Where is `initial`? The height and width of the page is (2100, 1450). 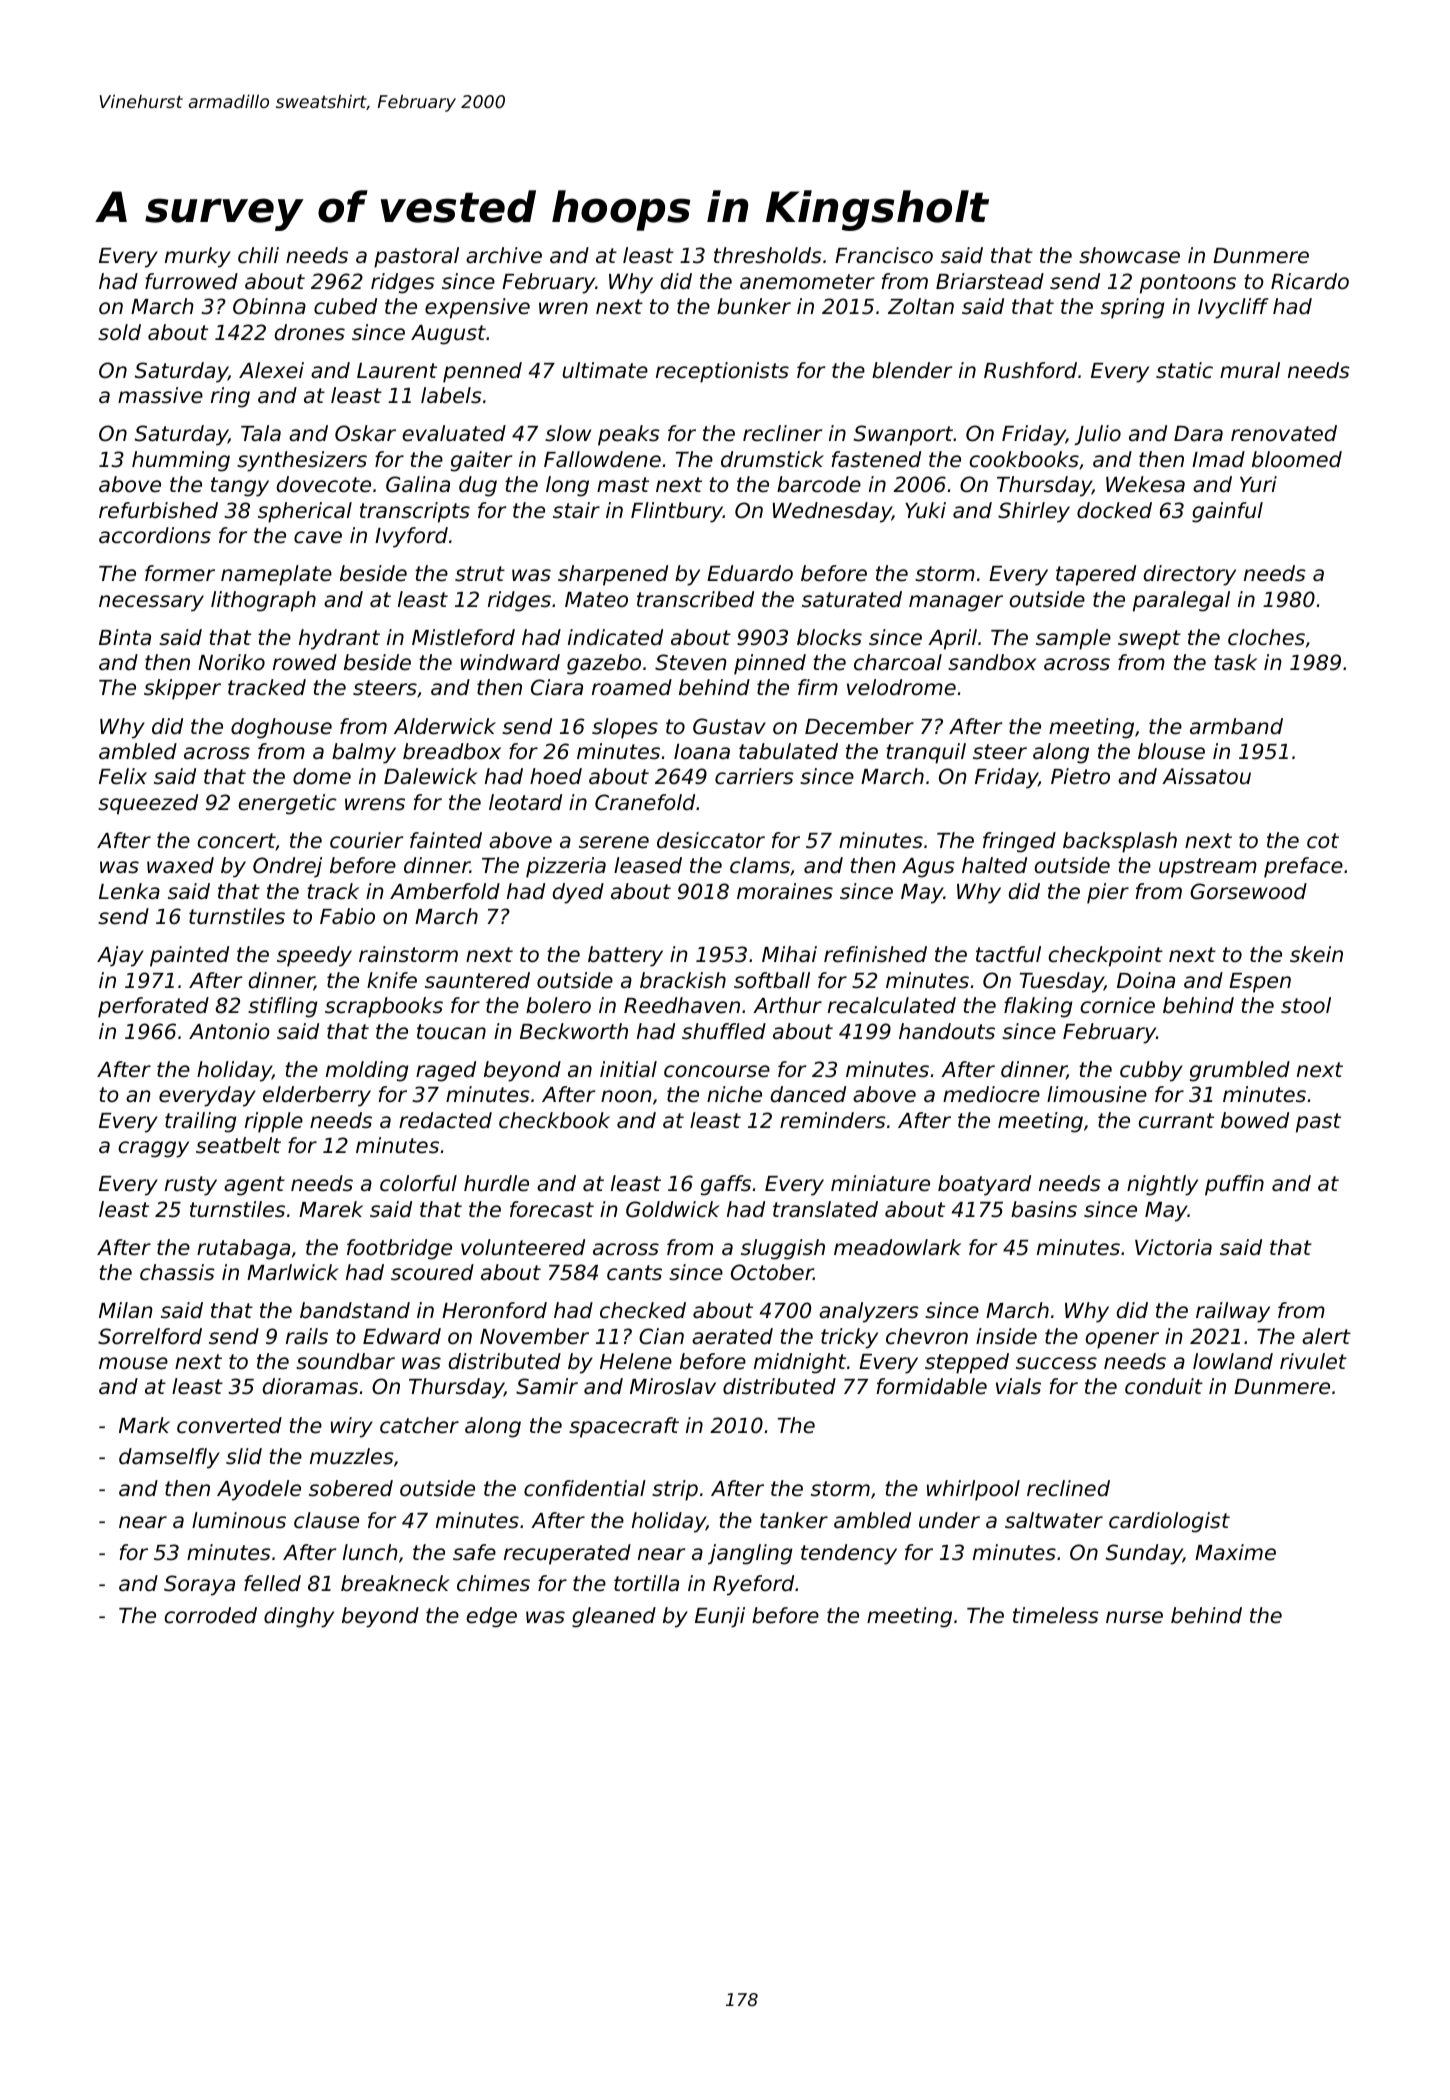
initial is located at coordinates (628, 1069).
